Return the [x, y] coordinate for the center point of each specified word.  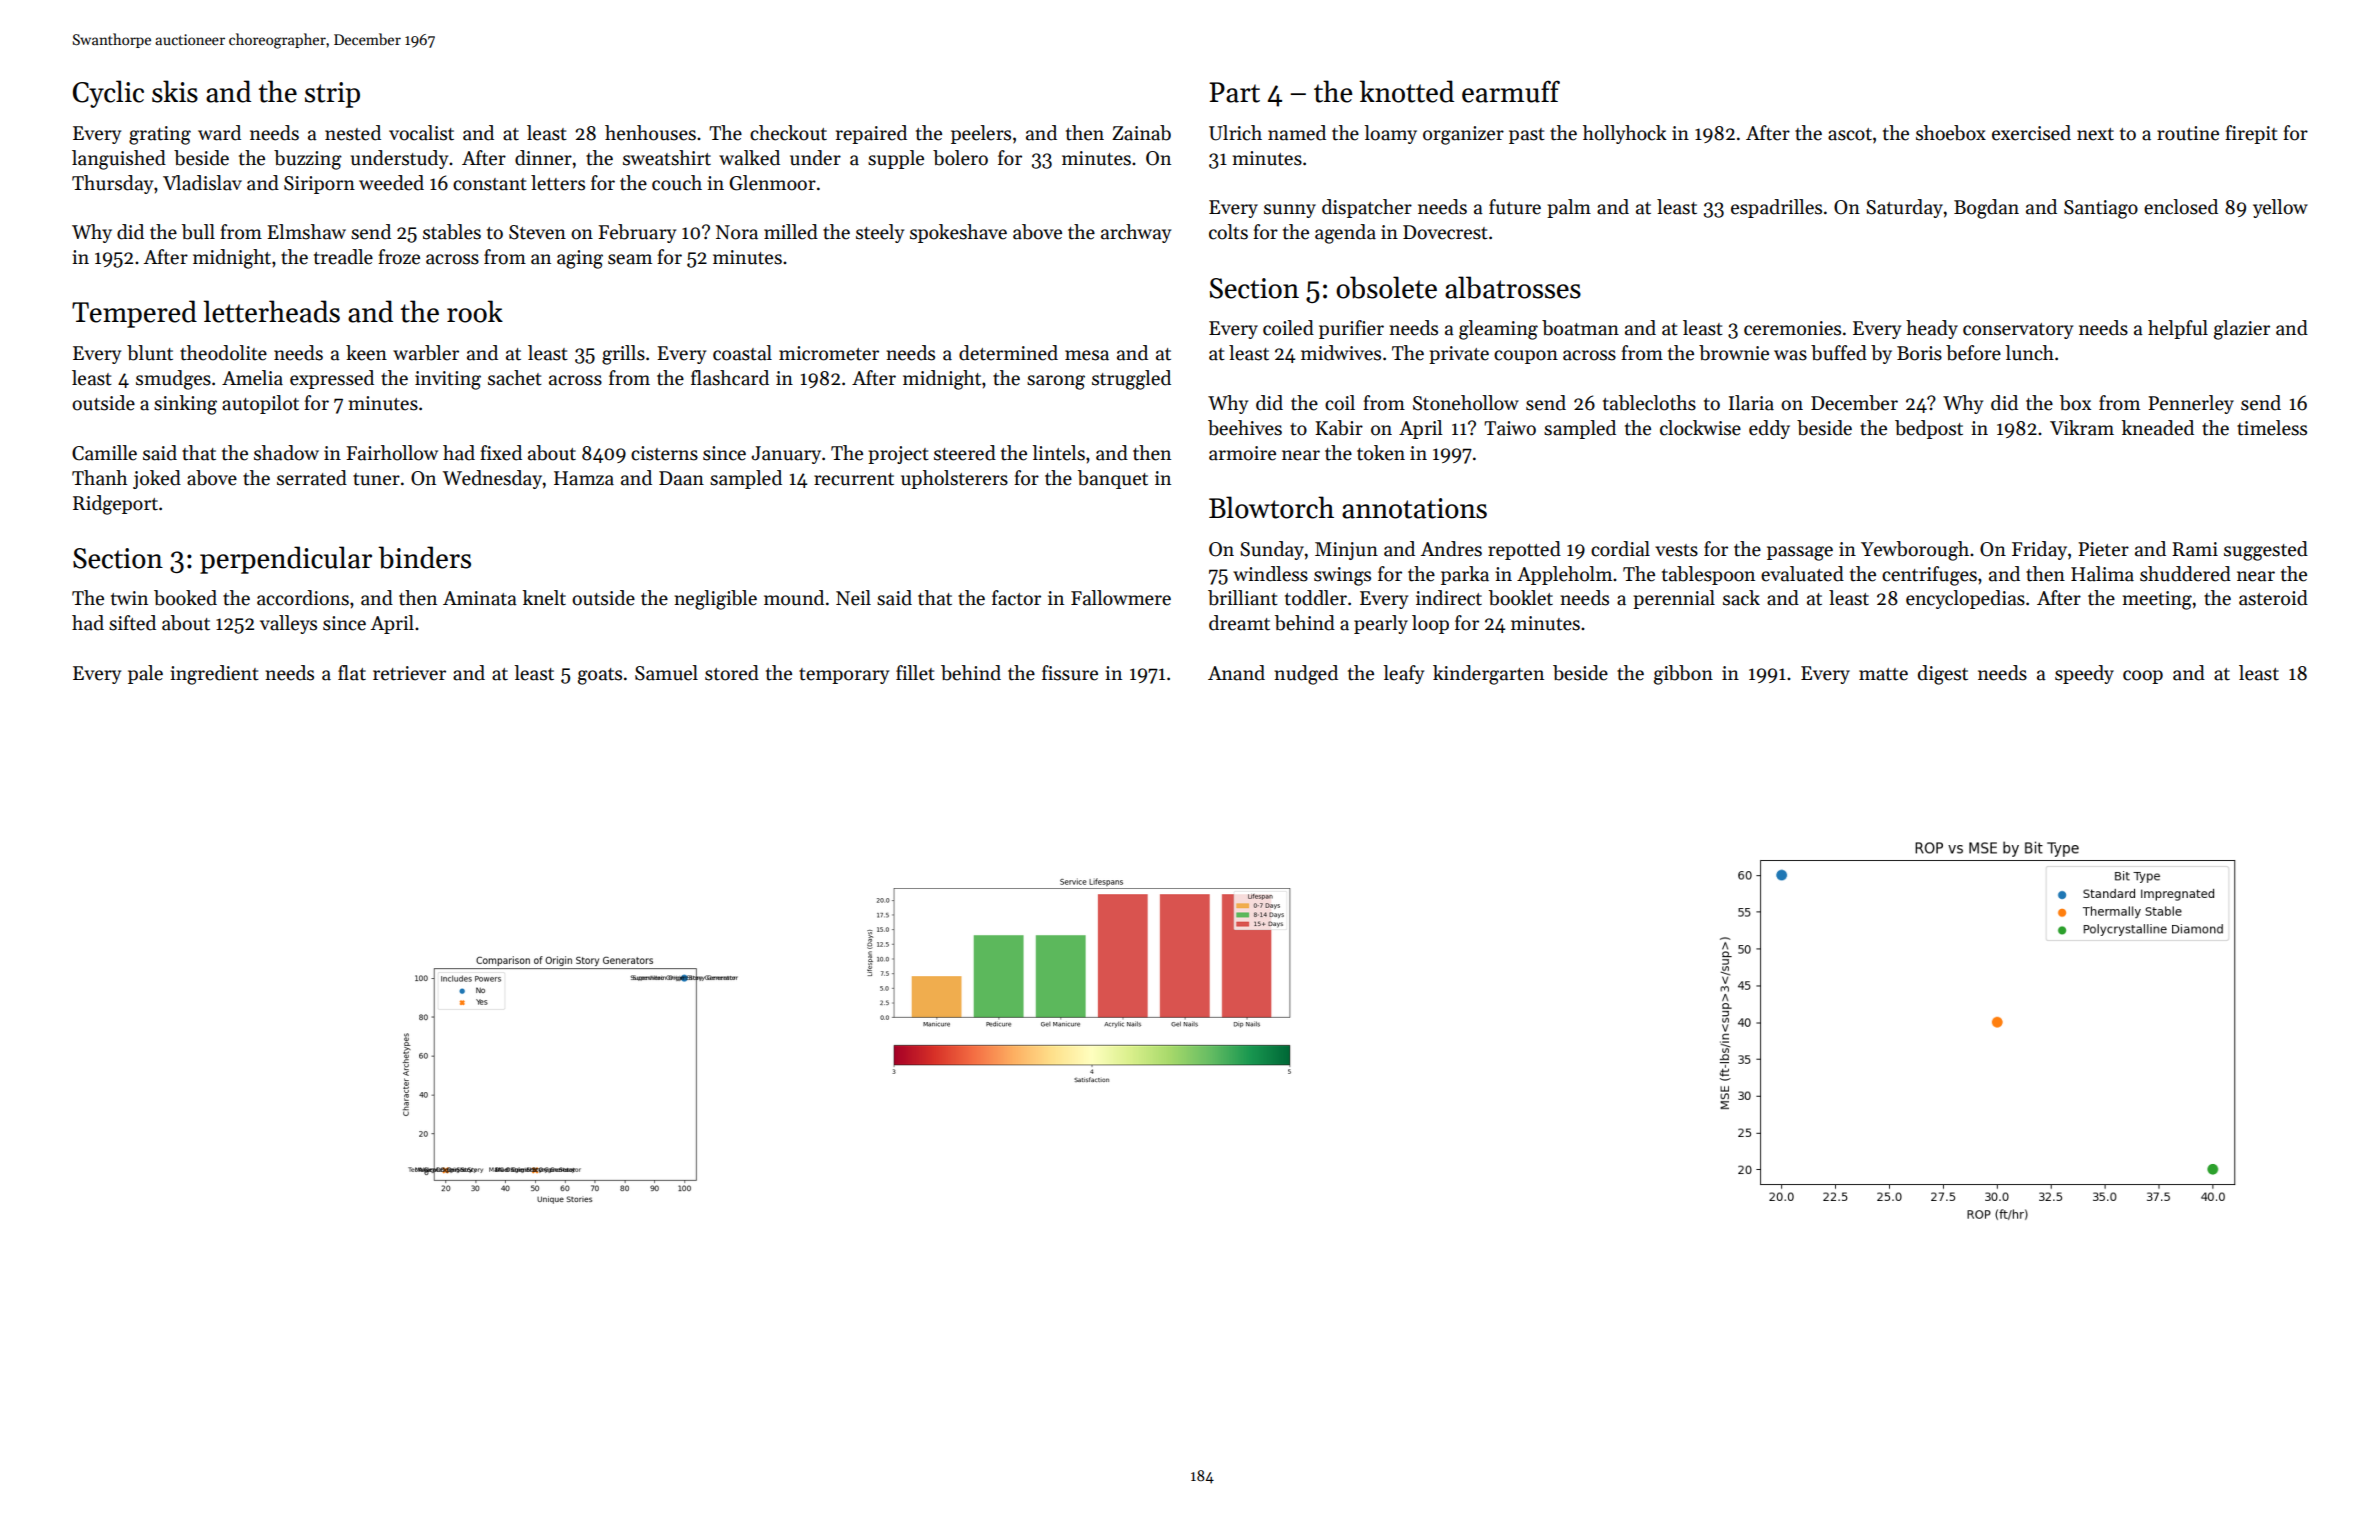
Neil [853, 598]
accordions [303, 598]
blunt [150, 353]
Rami [2195, 549]
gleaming [1498, 330]
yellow [2280, 208]
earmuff [1511, 91]
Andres [1451, 549]
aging [580, 259]
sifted [132, 623]
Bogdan [1986, 209]
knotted [1407, 91]
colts [1228, 232]
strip [332, 95]
